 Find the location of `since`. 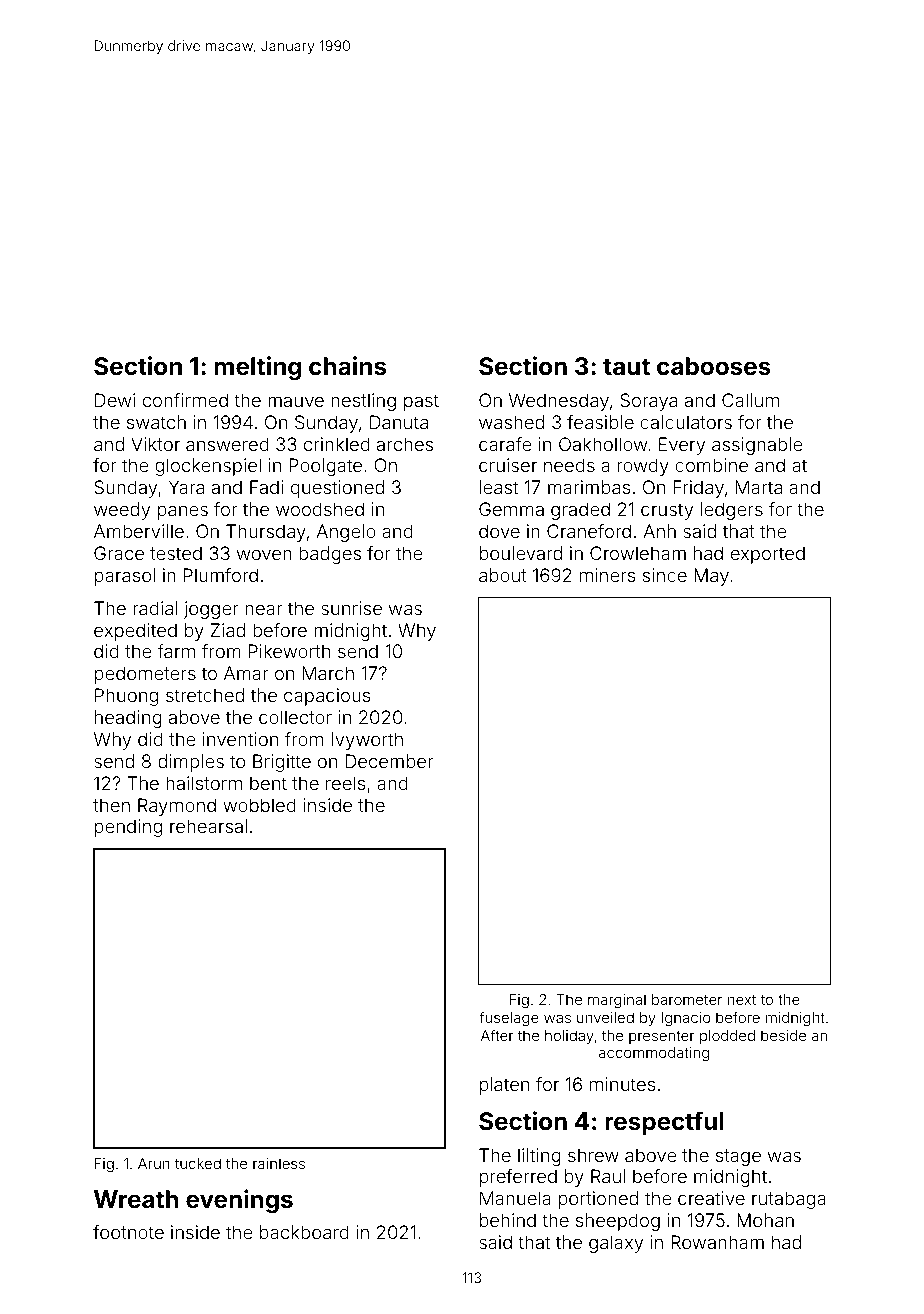

since is located at coordinates (665, 575).
